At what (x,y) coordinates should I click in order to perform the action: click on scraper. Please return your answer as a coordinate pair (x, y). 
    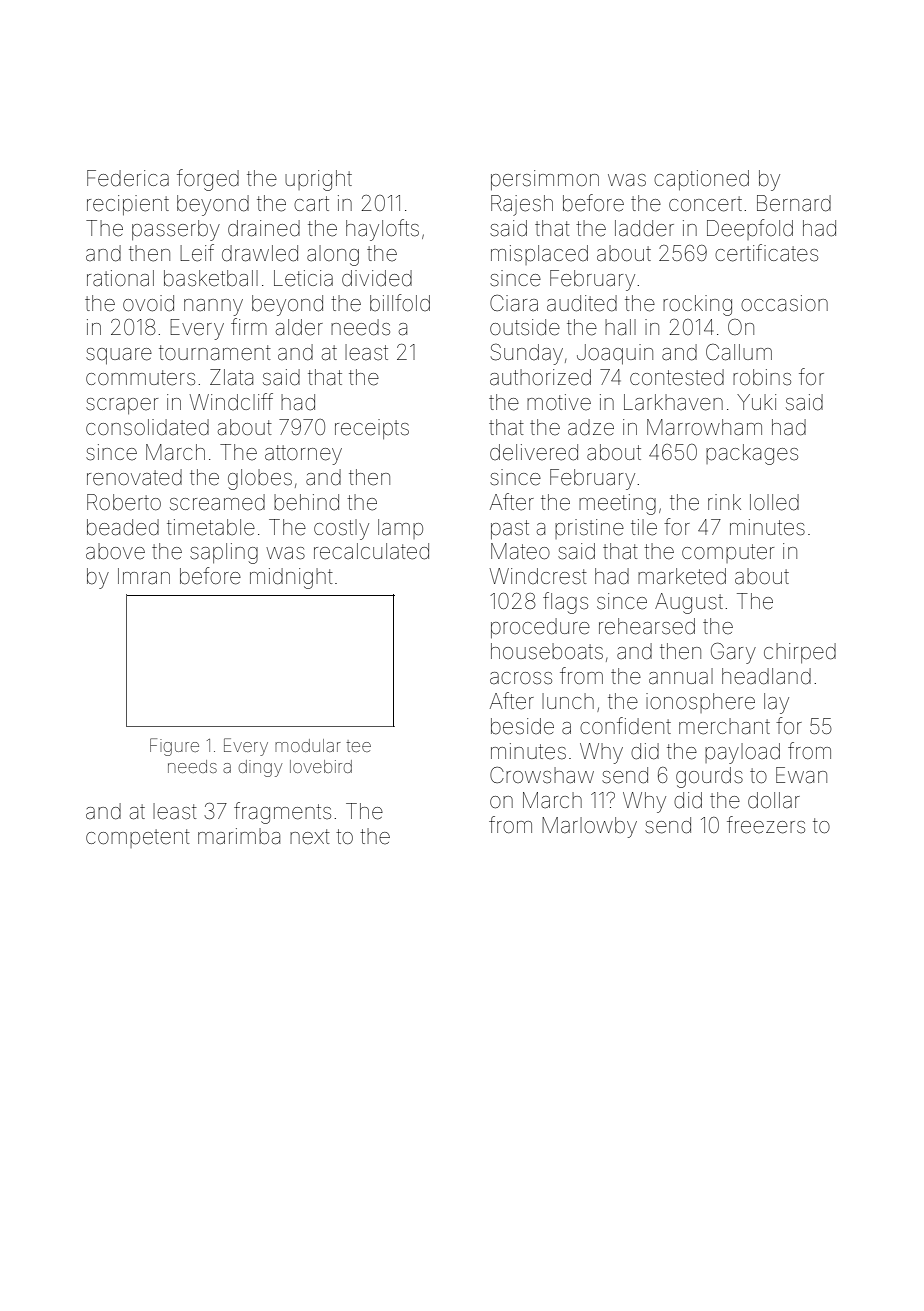
    Looking at the image, I should click on (122, 406).
